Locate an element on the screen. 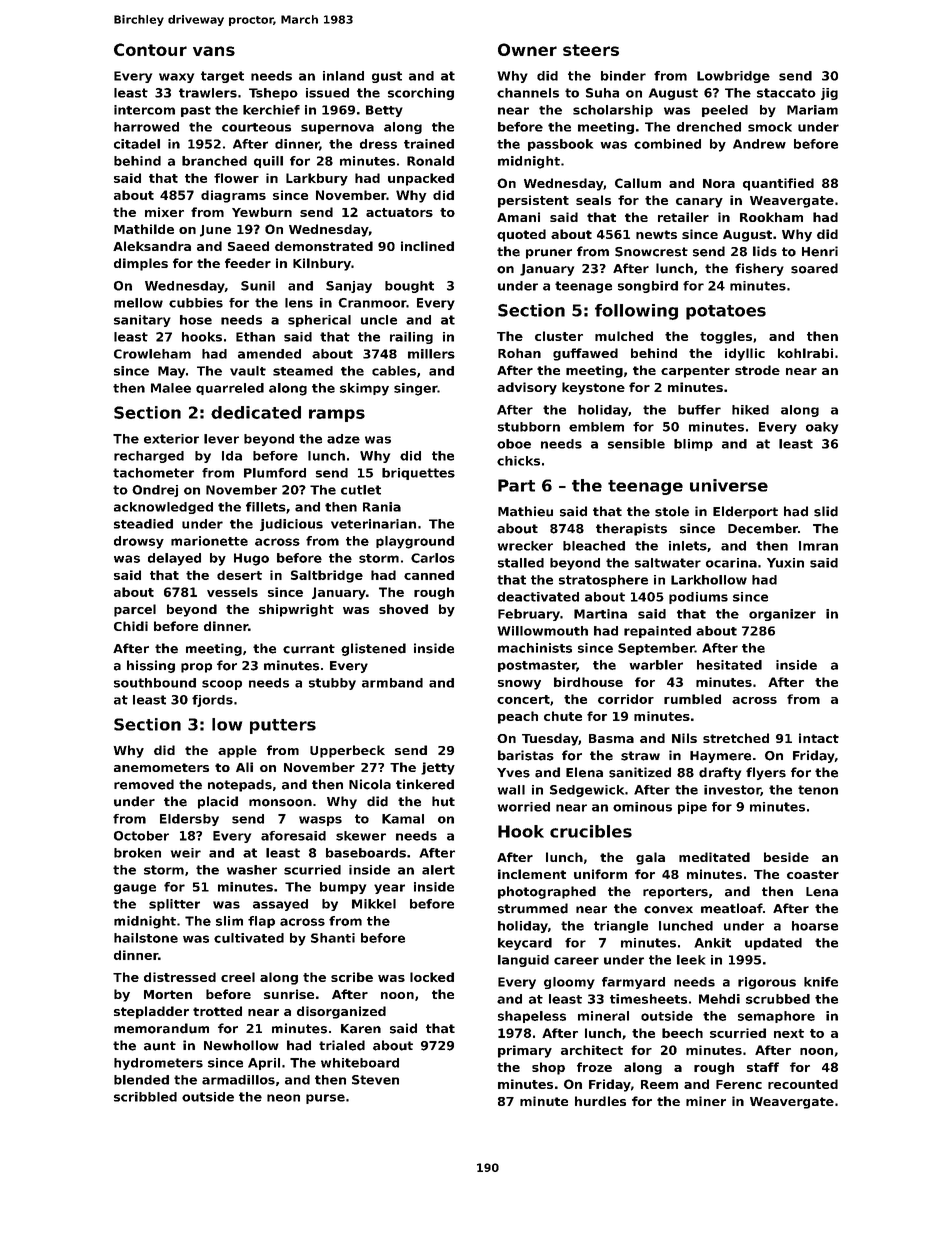  prop is located at coordinates (196, 668).
